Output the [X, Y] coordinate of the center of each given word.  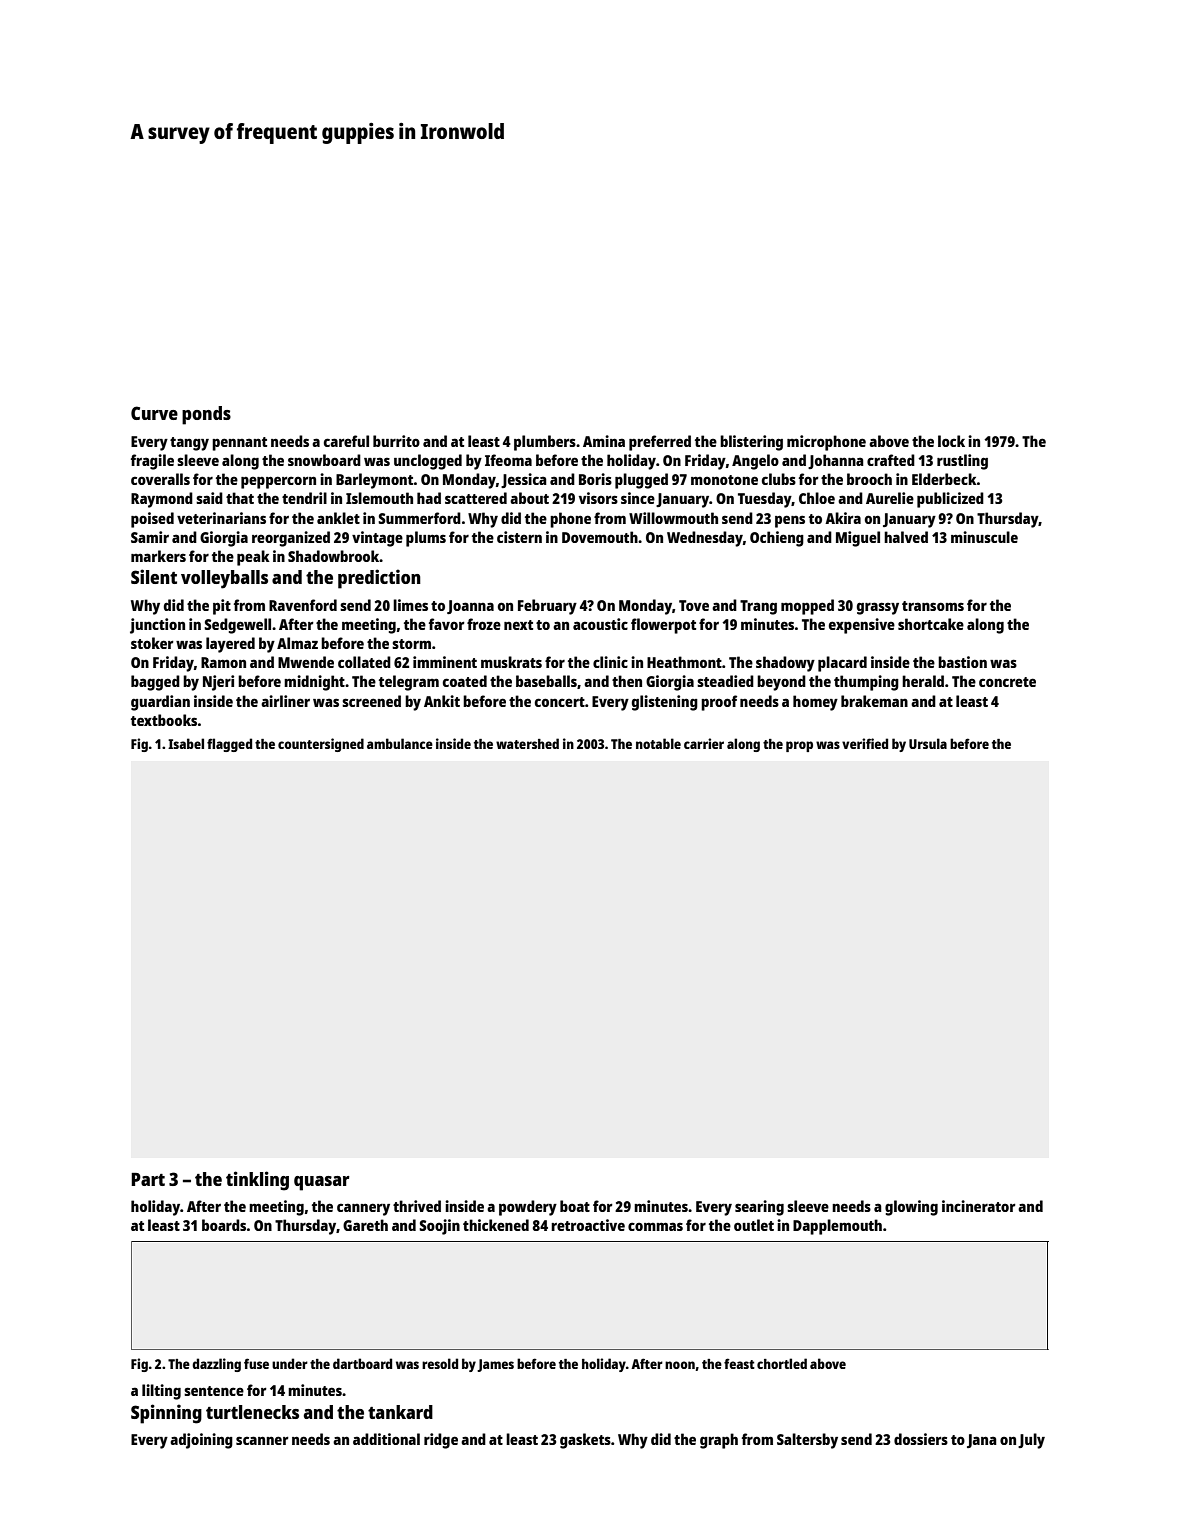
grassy [878, 608]
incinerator [979, 1206]
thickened [496, 1225]
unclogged [428, 462]
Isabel [186, 743]
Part [148, 1179]
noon [680, 1365]
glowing [911, 1208]
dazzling [216, 1365]
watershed [527, 743]
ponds [206, 415]
